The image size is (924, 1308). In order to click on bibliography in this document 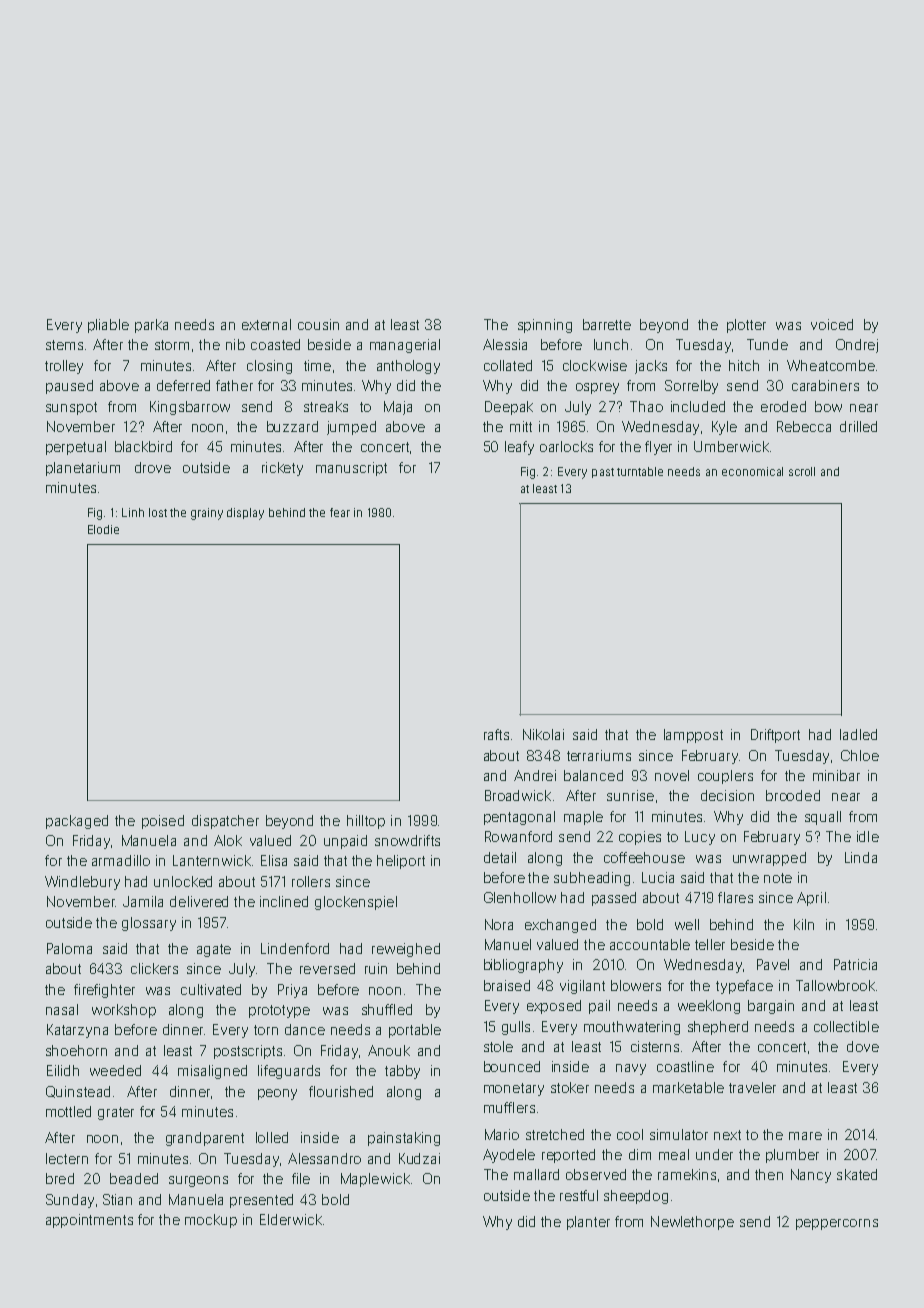, I will do `click(523, 966)`.
